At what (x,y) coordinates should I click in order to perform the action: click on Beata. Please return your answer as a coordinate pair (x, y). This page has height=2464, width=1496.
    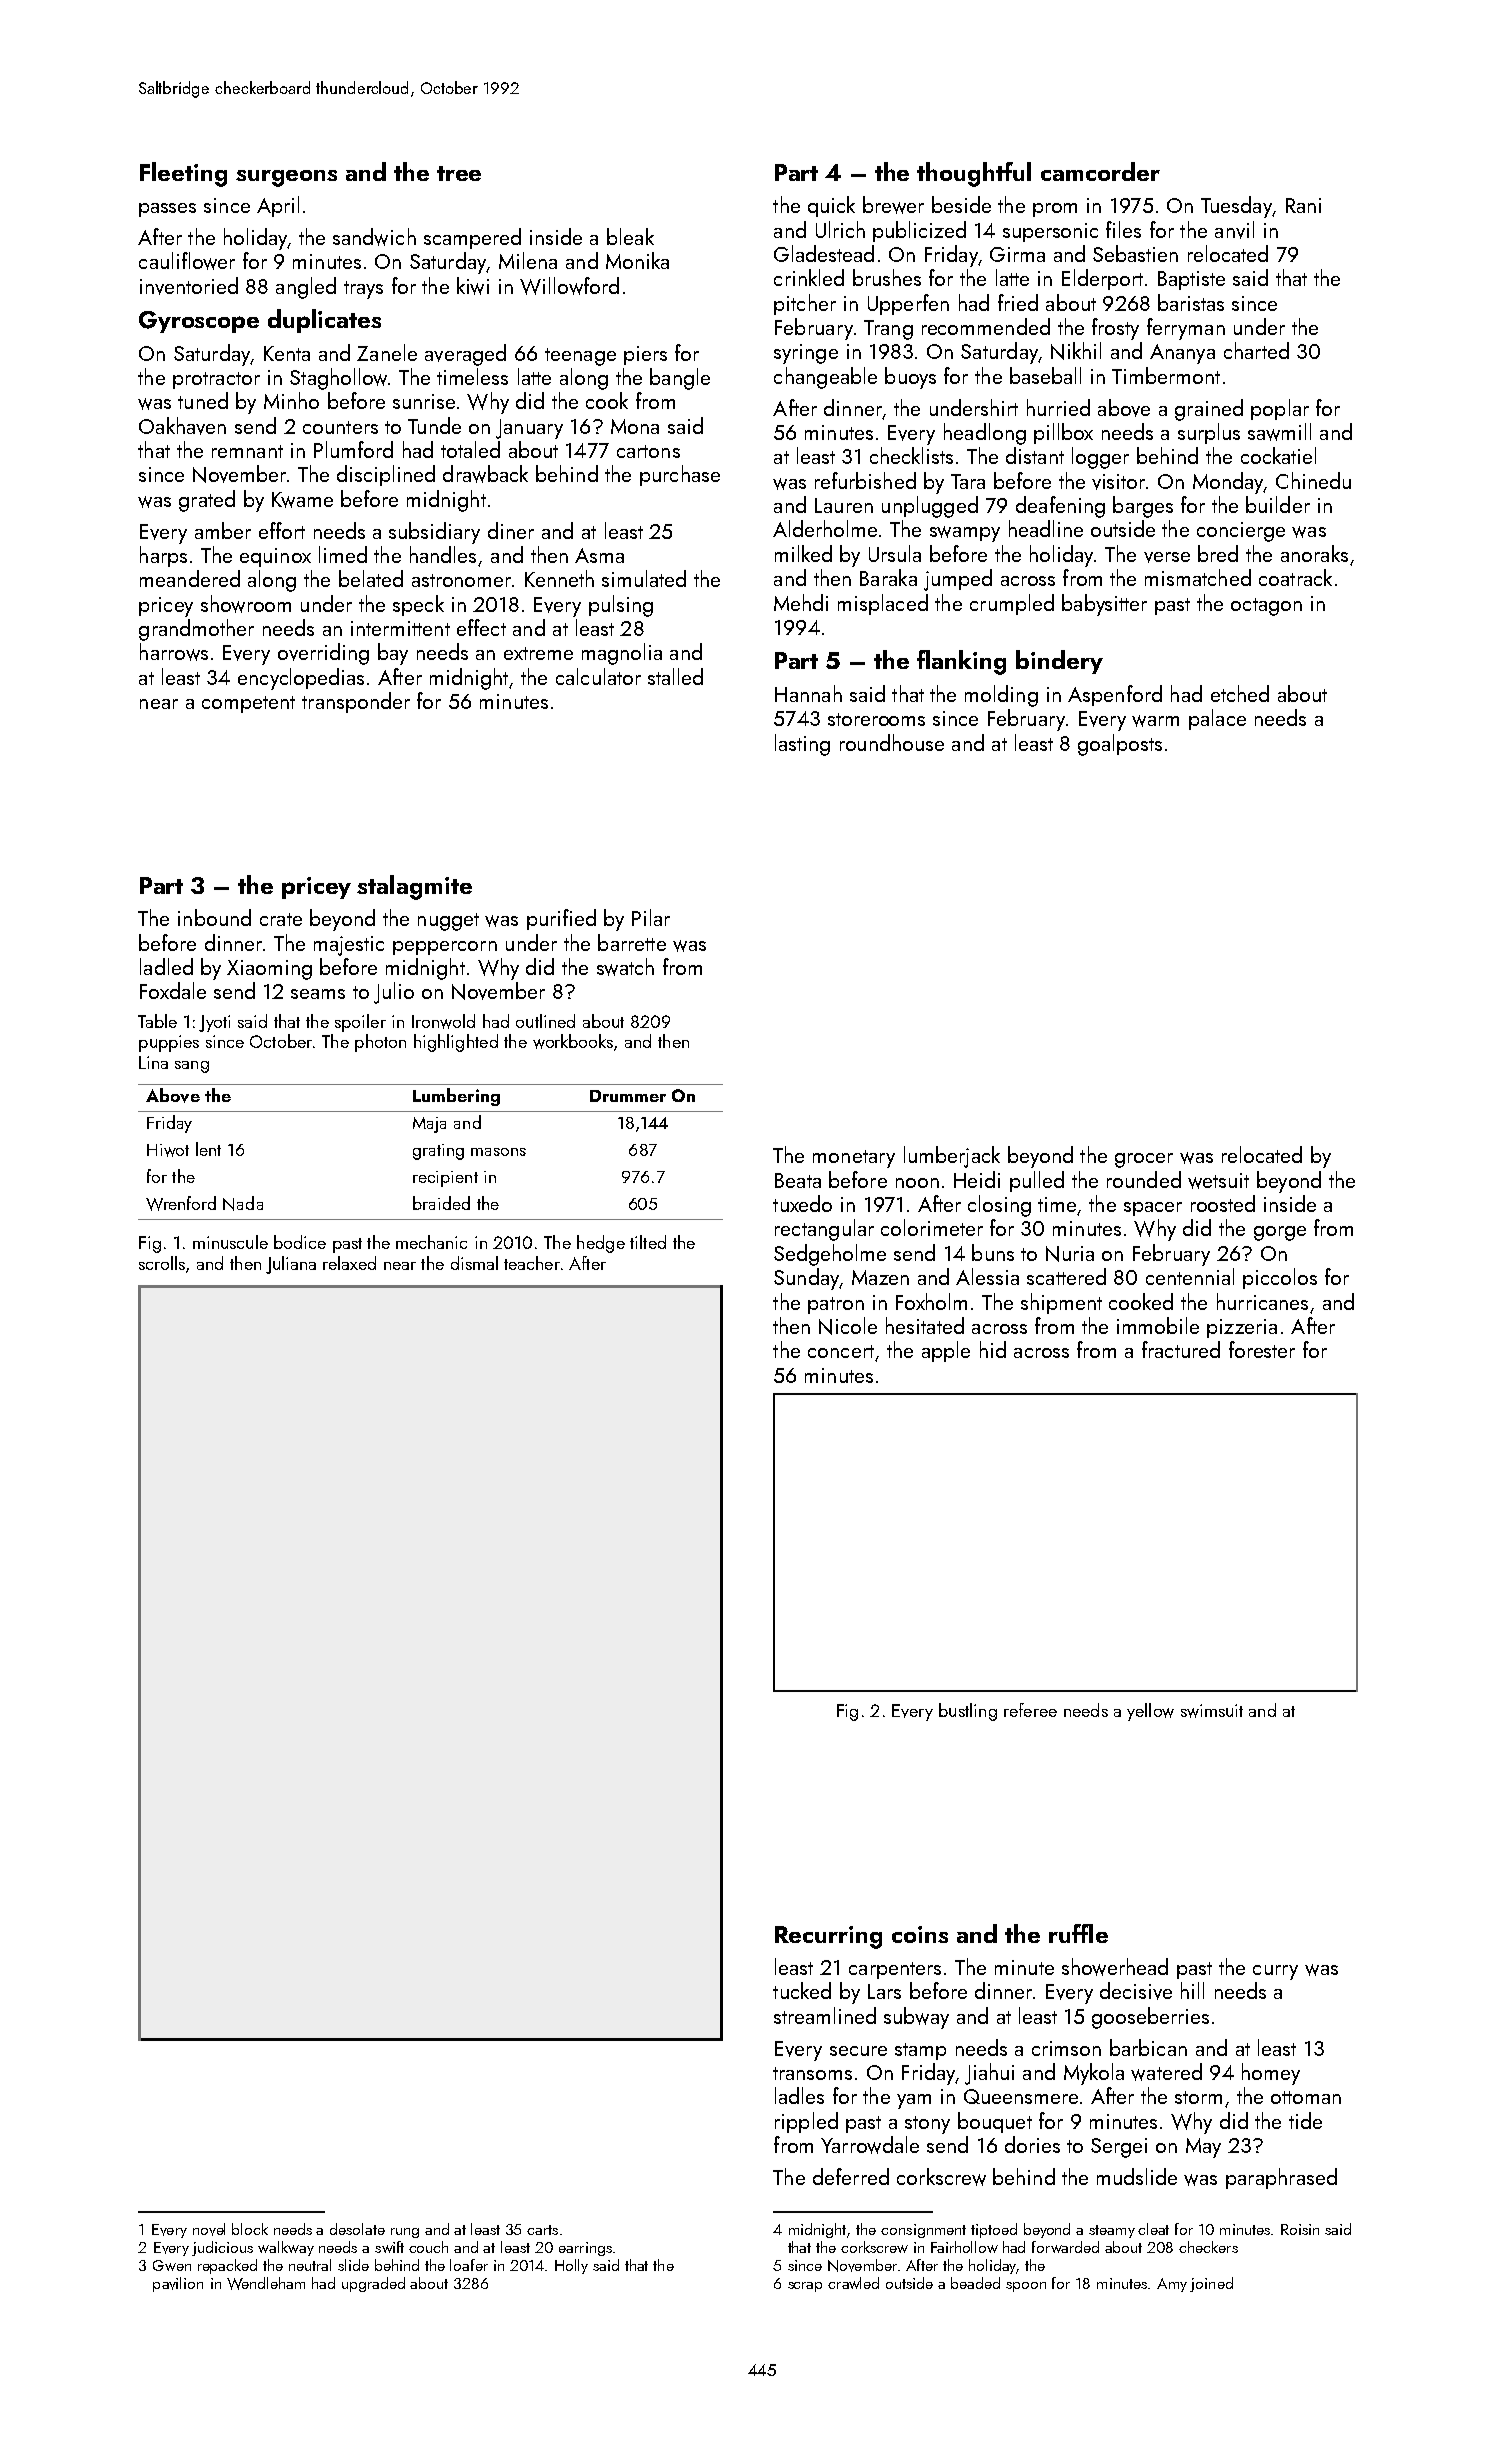
    Looking at the image, I should click on (798, 1180).
